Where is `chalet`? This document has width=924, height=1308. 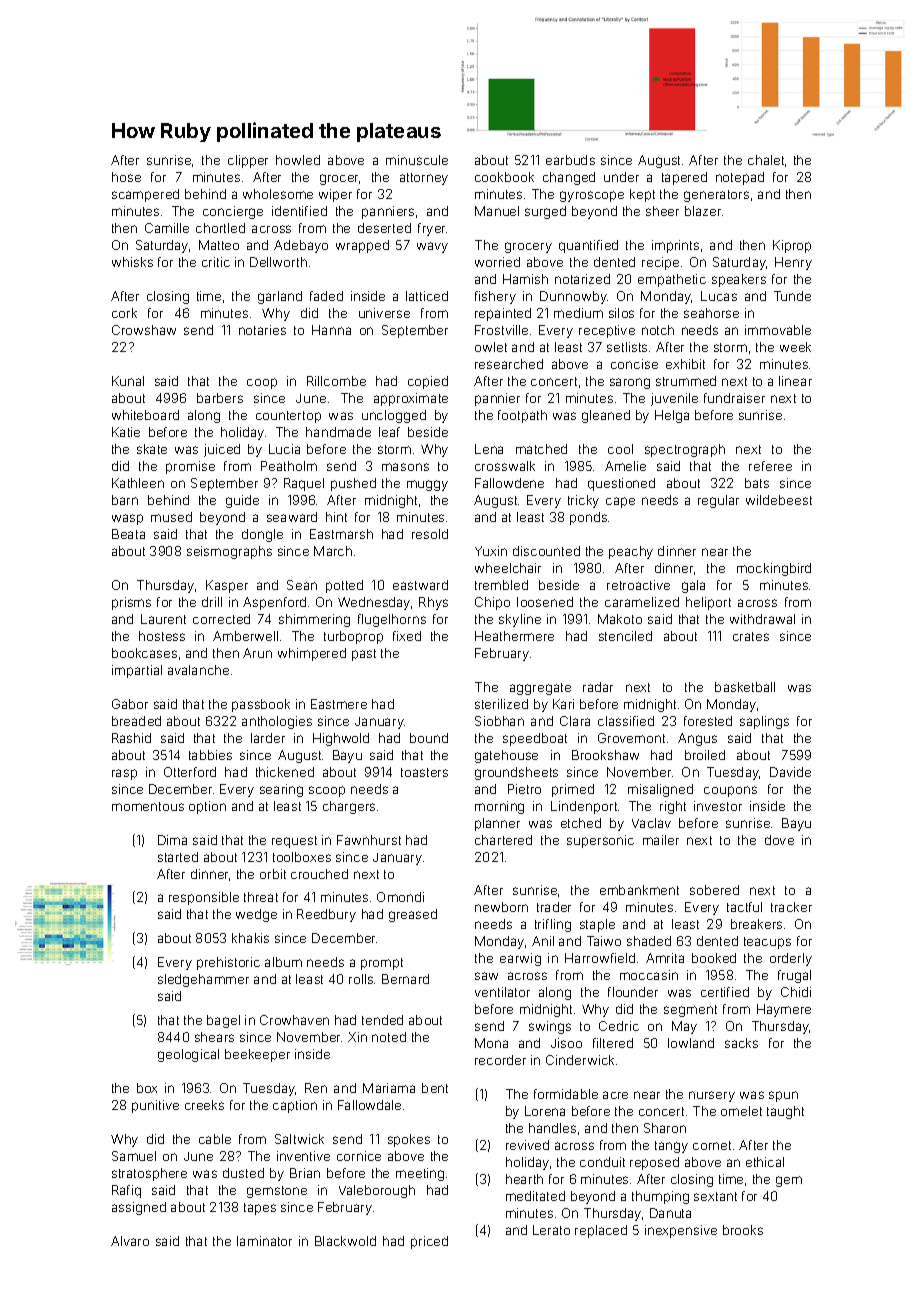
chalet is located at coordinates (766, 160).
